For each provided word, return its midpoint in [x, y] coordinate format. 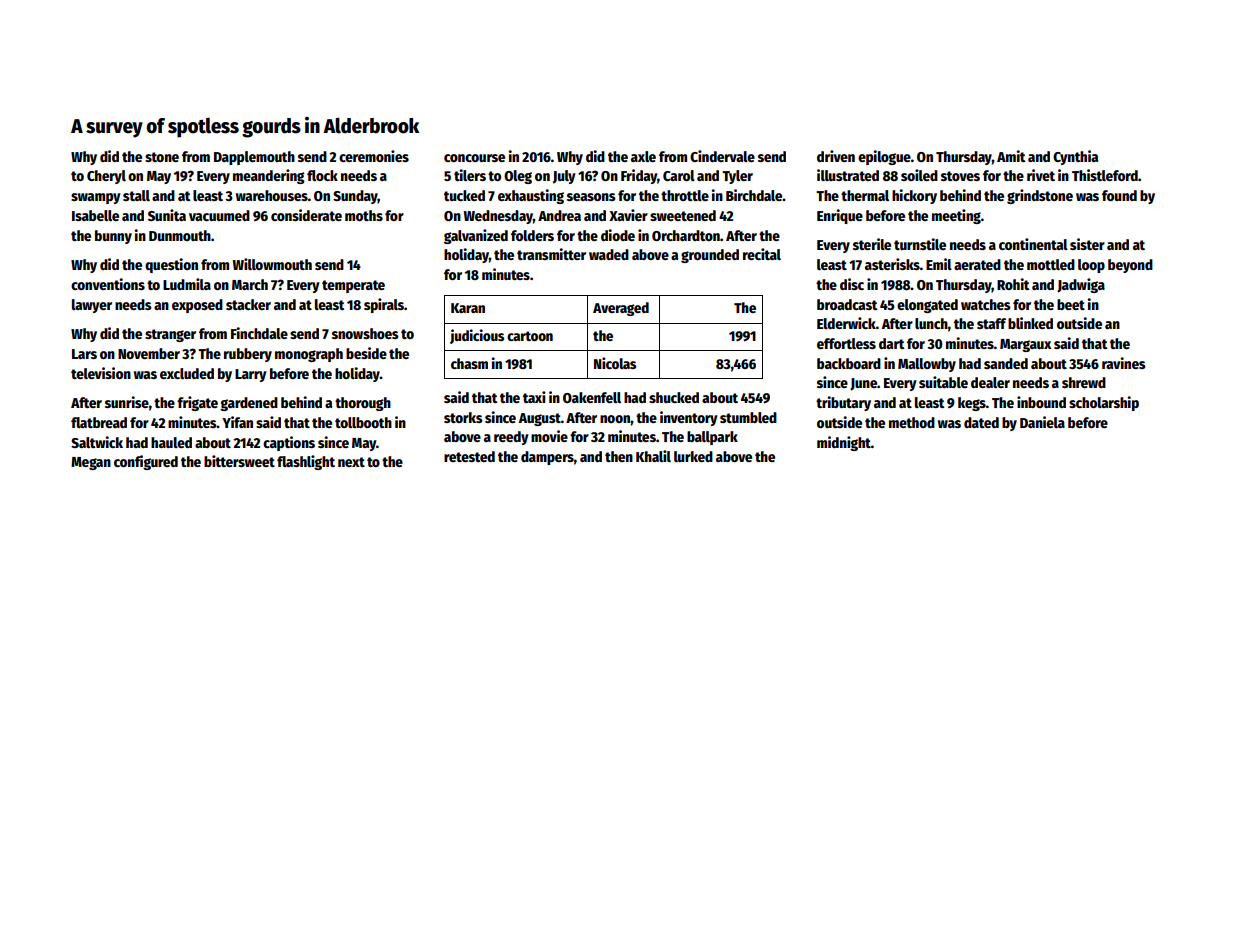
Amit [1011, 156]
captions [289, 443]
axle [643, 156]
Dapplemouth [254, 158]
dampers [547, 458]
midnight [844, 443]
